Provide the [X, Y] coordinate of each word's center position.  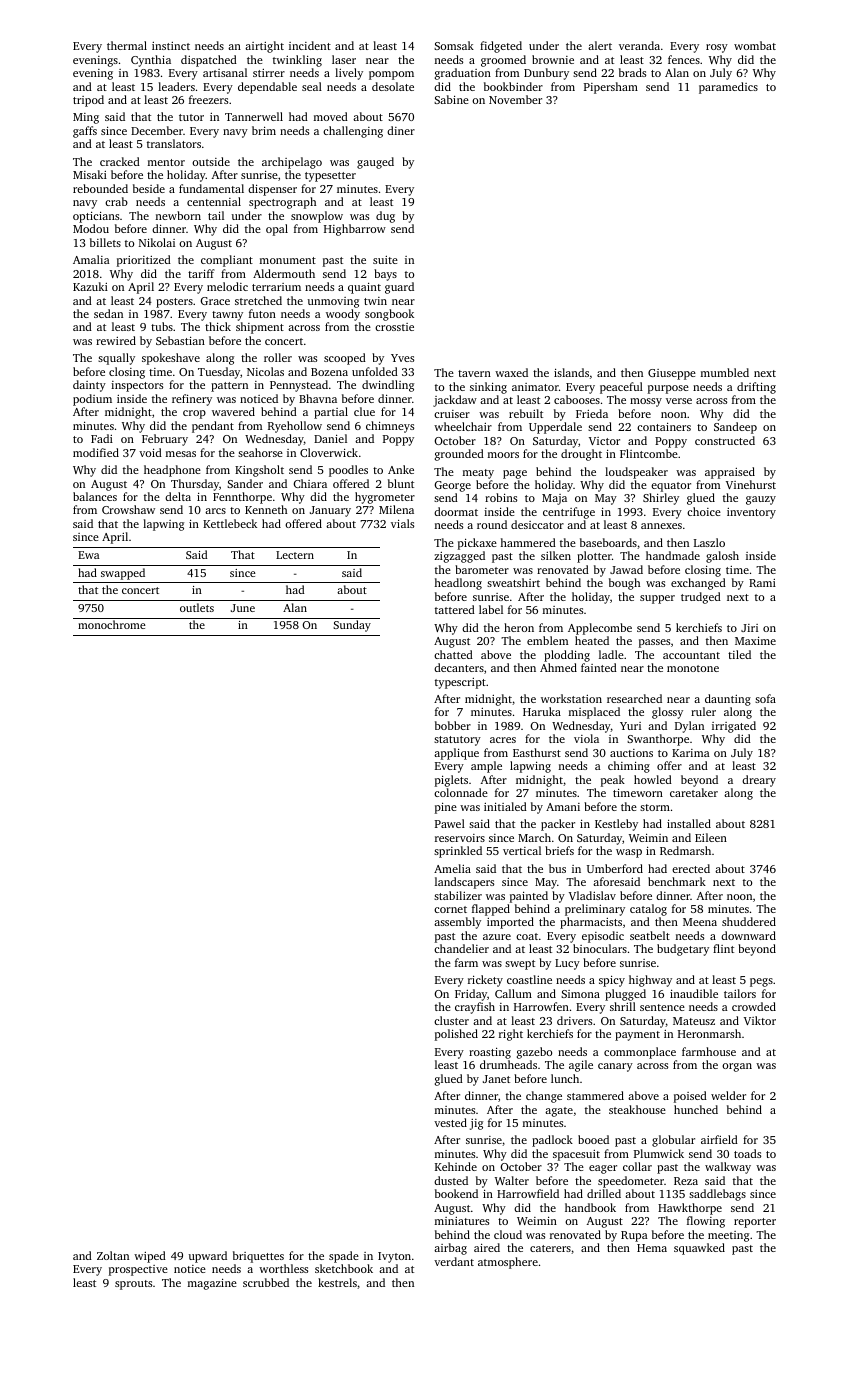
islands [571, 372]
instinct [171, 46]
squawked [699, 1249]
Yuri [630, 726]
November [515, 99]
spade [344, 1257]
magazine [212, 1284]
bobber [453, 725]
